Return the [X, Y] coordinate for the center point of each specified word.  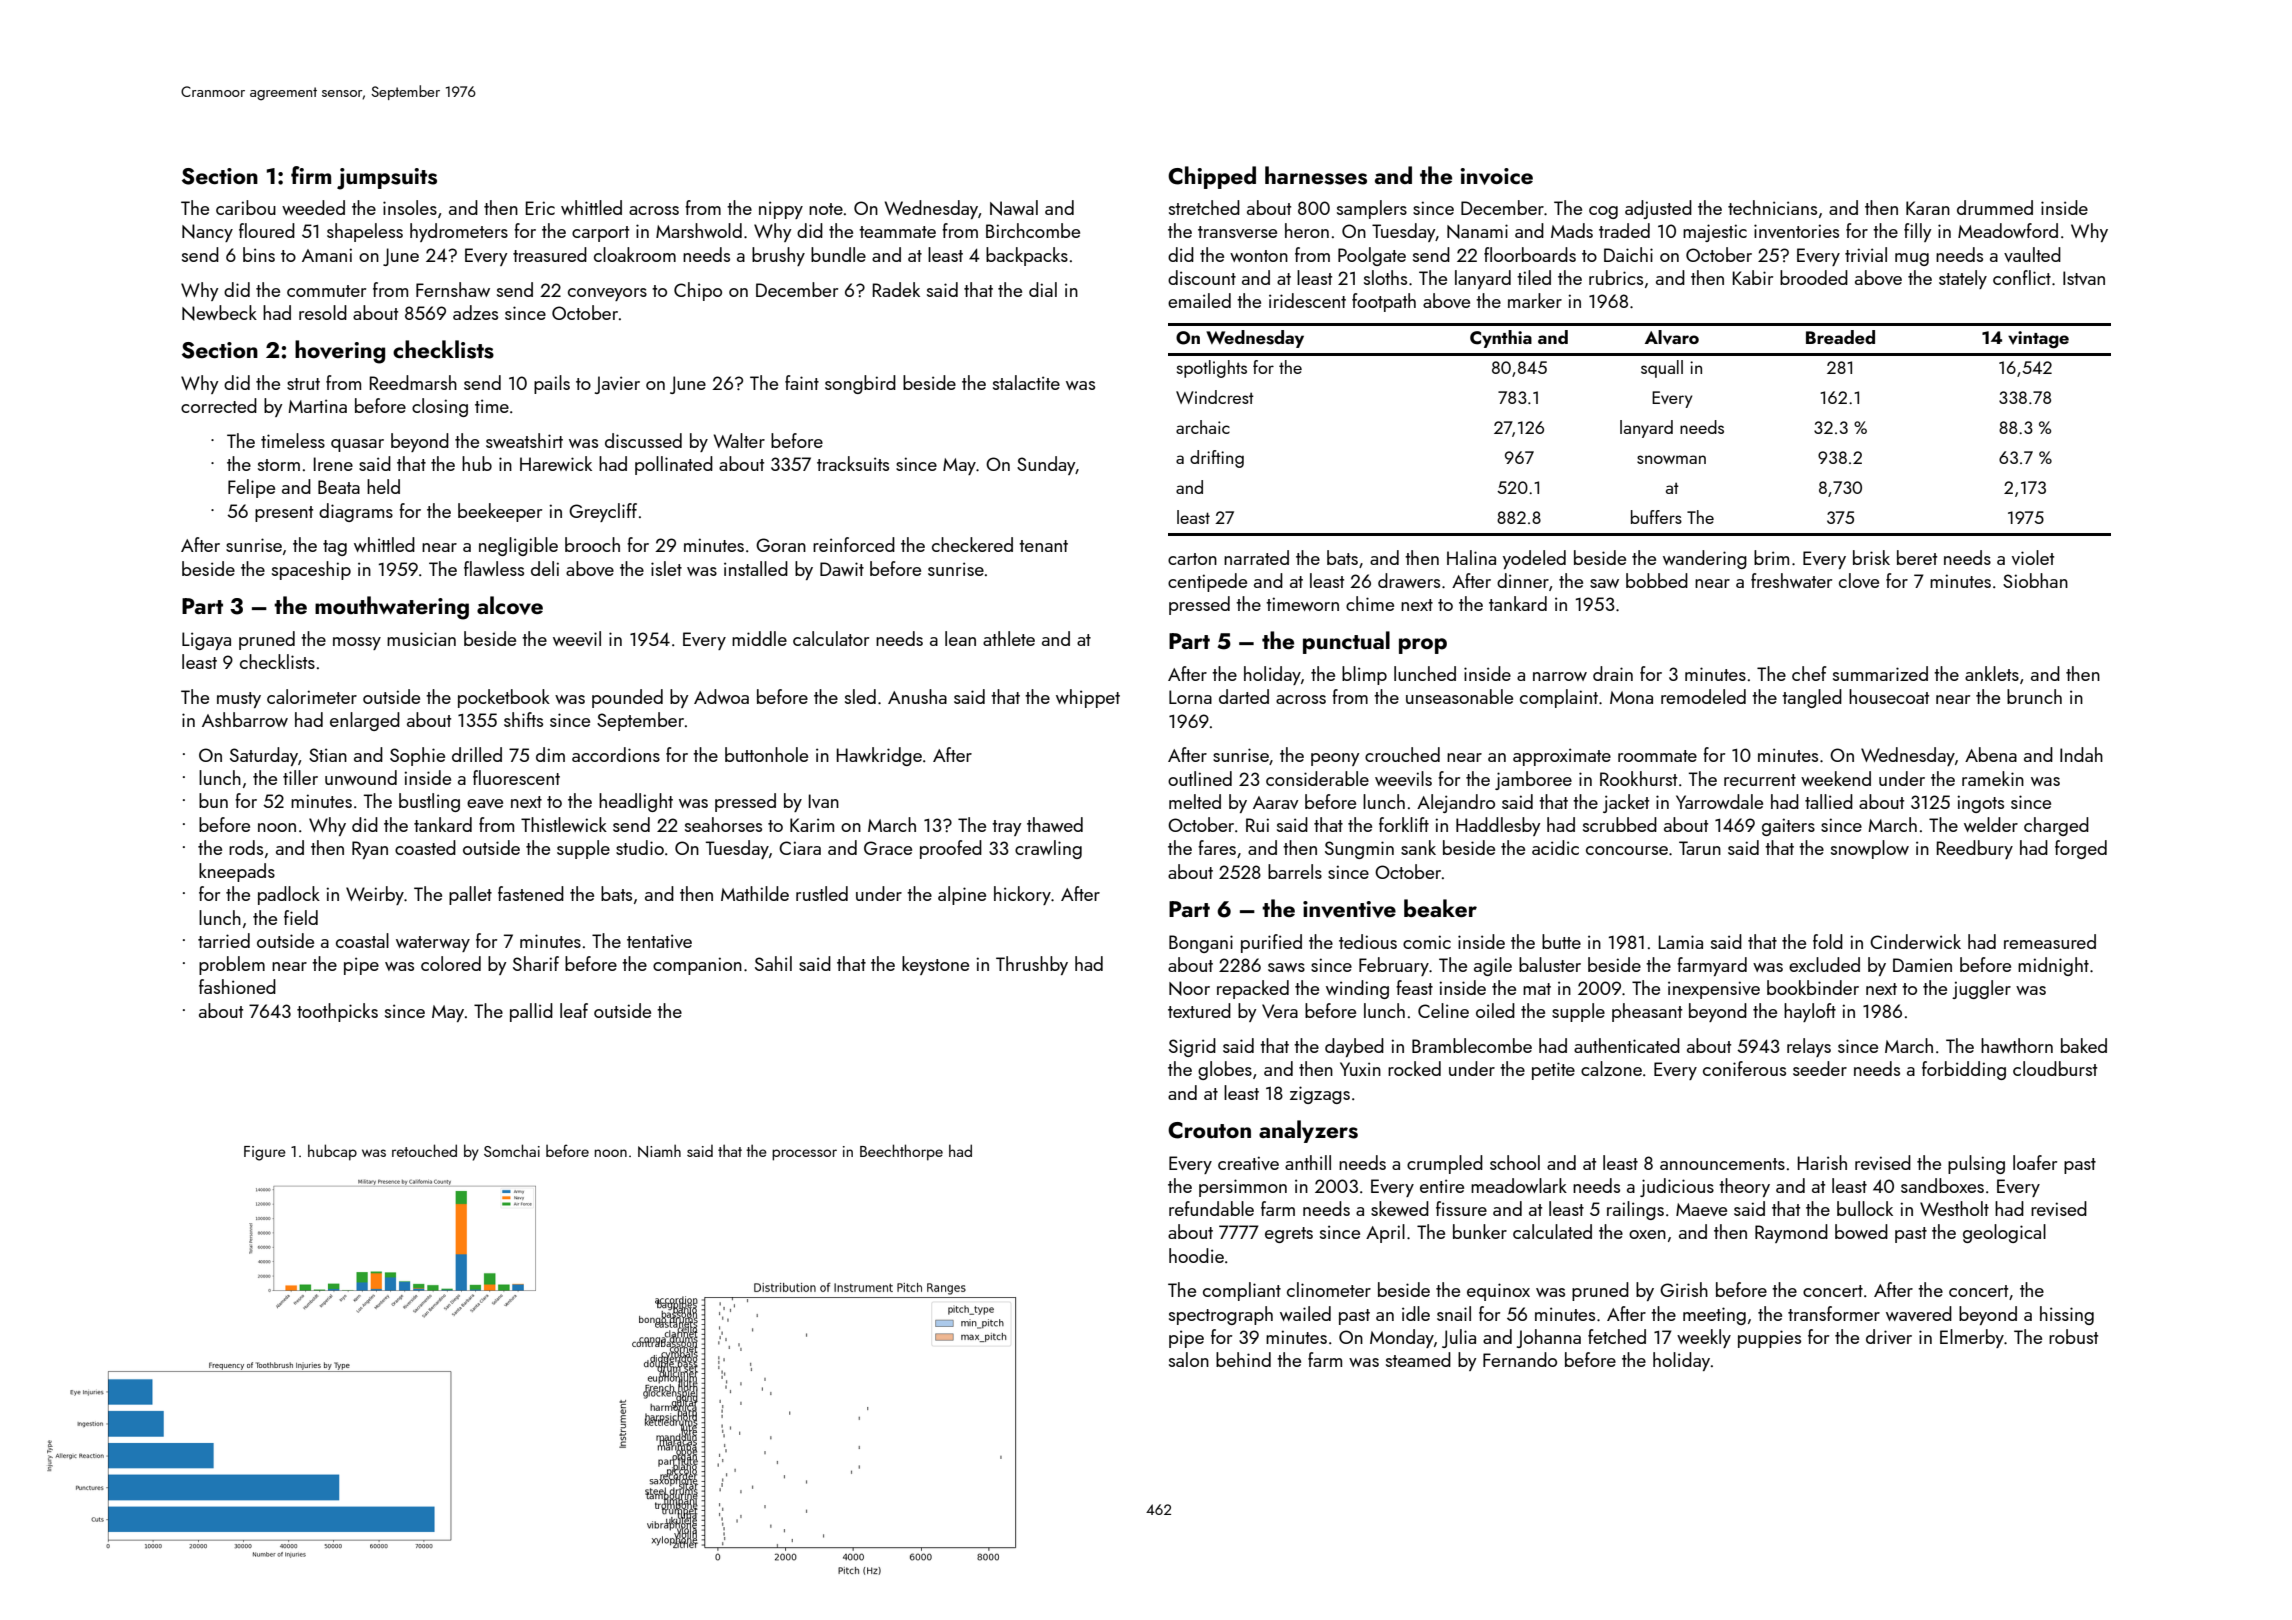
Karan [1928, 208]
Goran [781, 545]
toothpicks [337, 1012]
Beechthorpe [901, 1152]
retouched [424, 1150]
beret [1917, 557]
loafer [2035, 1162]
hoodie [1196, 1255]
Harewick [556, 463]
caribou [246, 207]
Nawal [1014, 208]
